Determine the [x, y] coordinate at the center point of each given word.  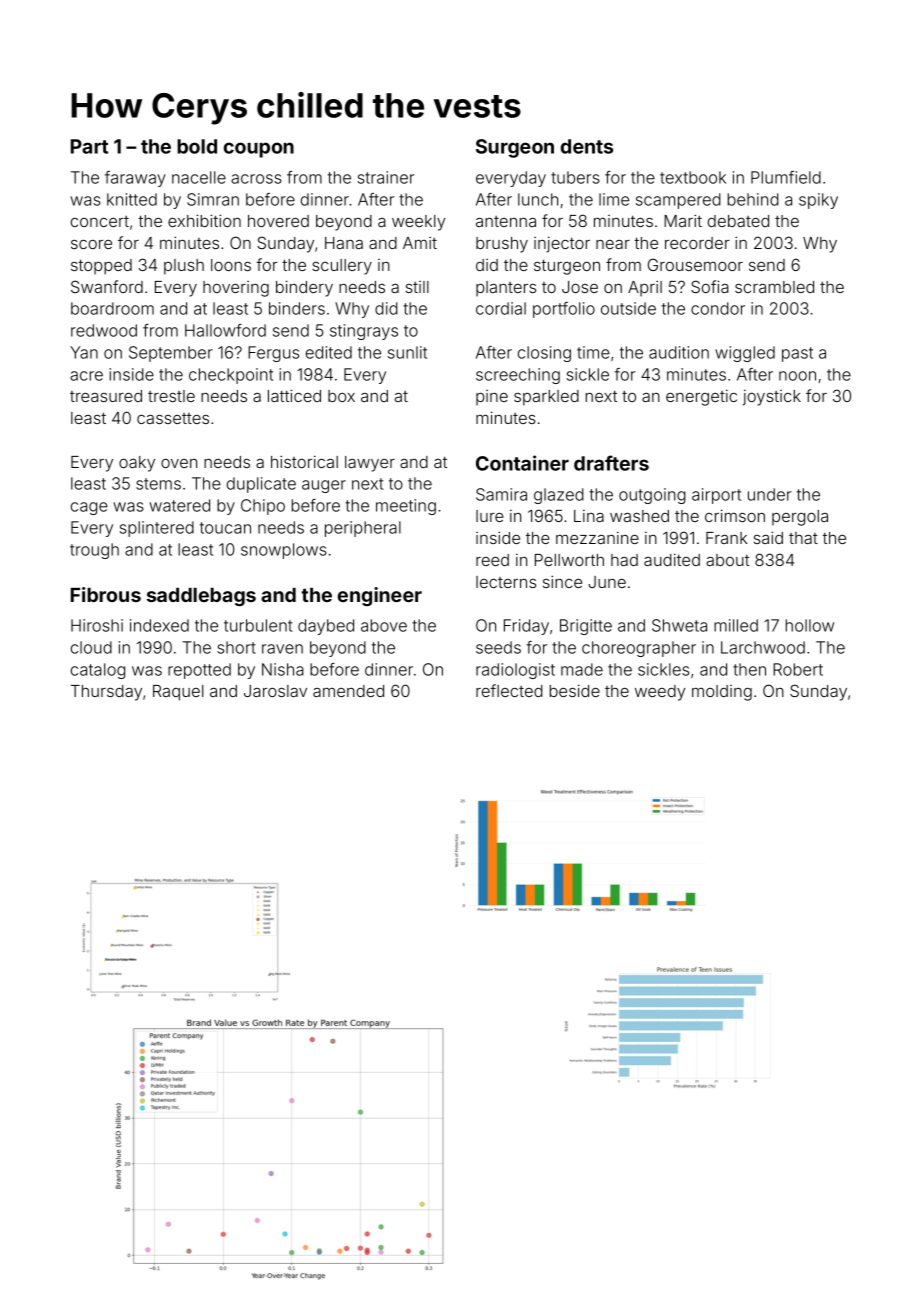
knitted [132, 199]
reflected [509, 690]
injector [562, 244]
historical [304, 461]
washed [639, 516]
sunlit [407, 352]
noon [797, 376]
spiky [818, 201]
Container [522, 463]
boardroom [112, 308]
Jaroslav [275, 691]
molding [722, 693]
